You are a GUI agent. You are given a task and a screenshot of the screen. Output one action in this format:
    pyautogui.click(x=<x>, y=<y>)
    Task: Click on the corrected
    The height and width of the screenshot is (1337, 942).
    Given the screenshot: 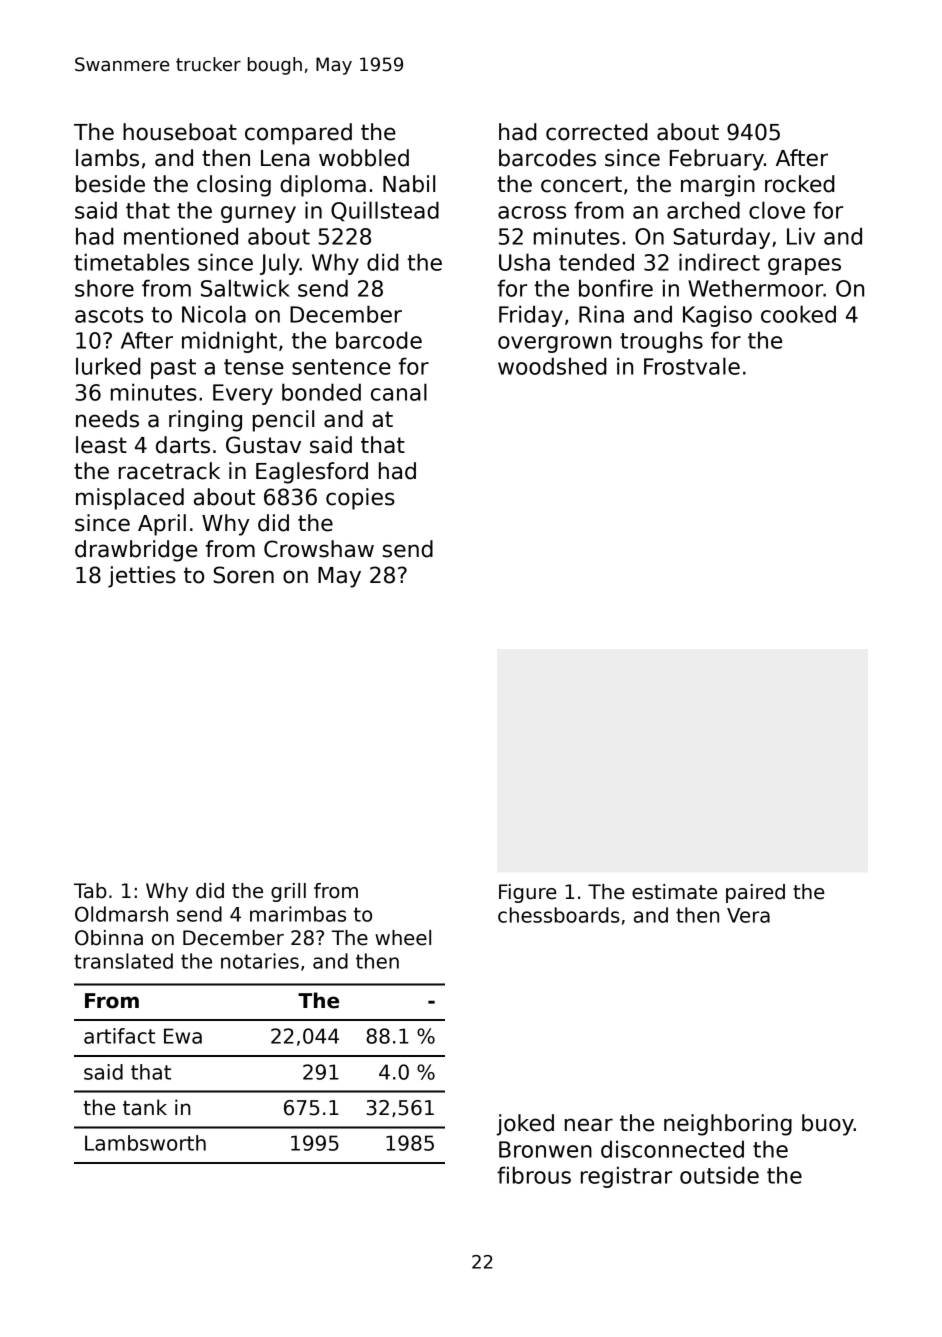 What is the action you would take?
    pyautogui.click(x=597, y=132)
